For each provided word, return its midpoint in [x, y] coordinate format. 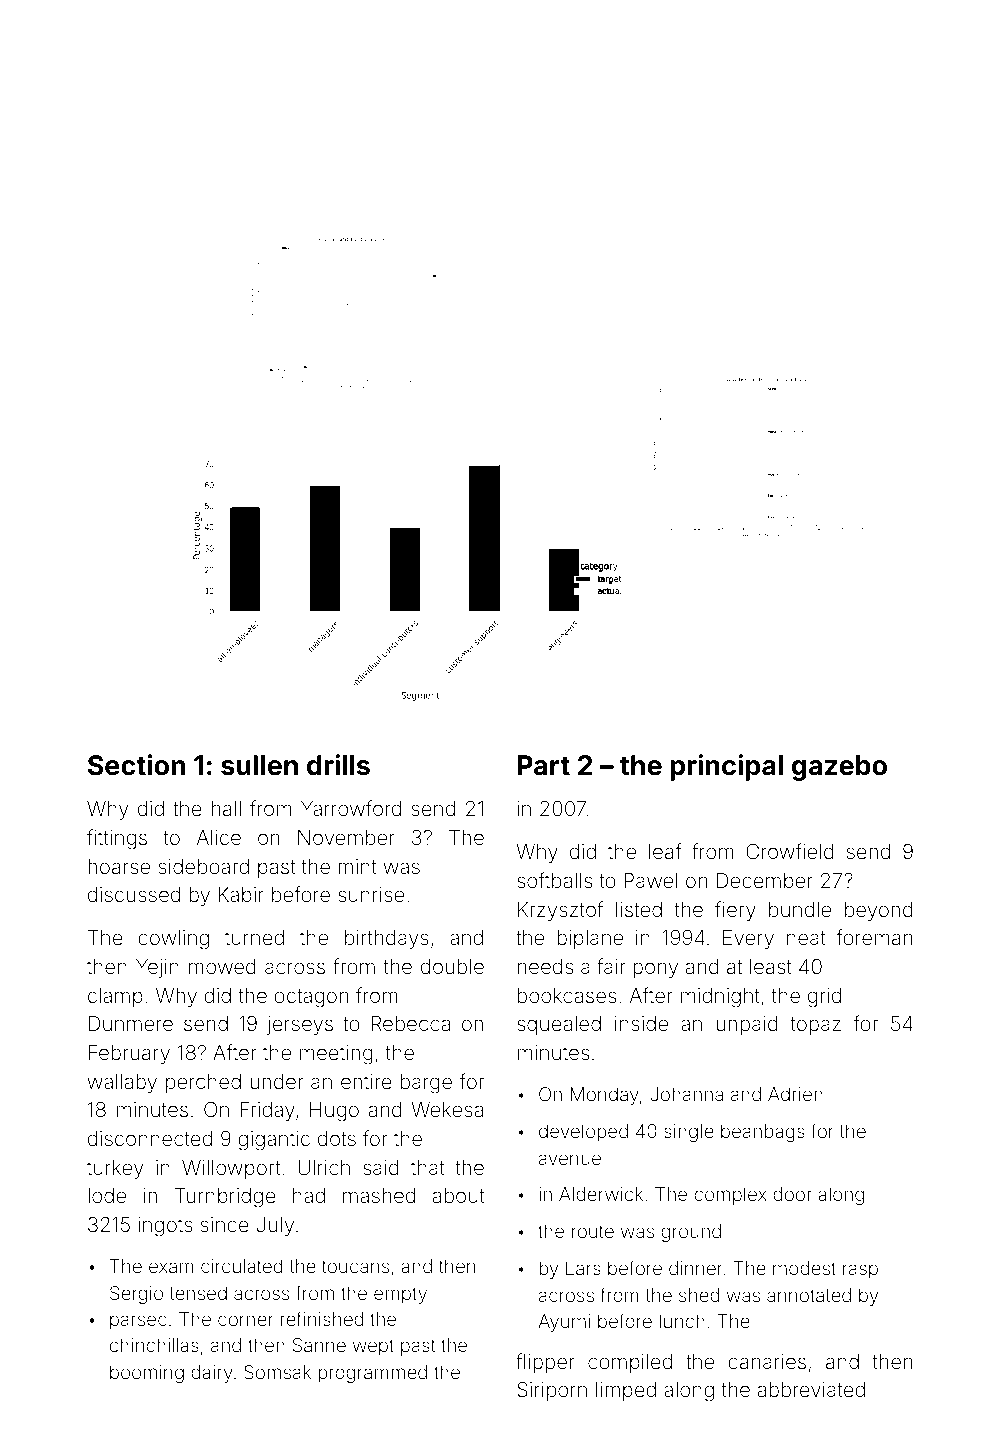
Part [544, 765]
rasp [860, 1271]
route [593, 1231]
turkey [115, 1170]
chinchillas [154, 1345]
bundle [800, 909]
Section [136, 765]
